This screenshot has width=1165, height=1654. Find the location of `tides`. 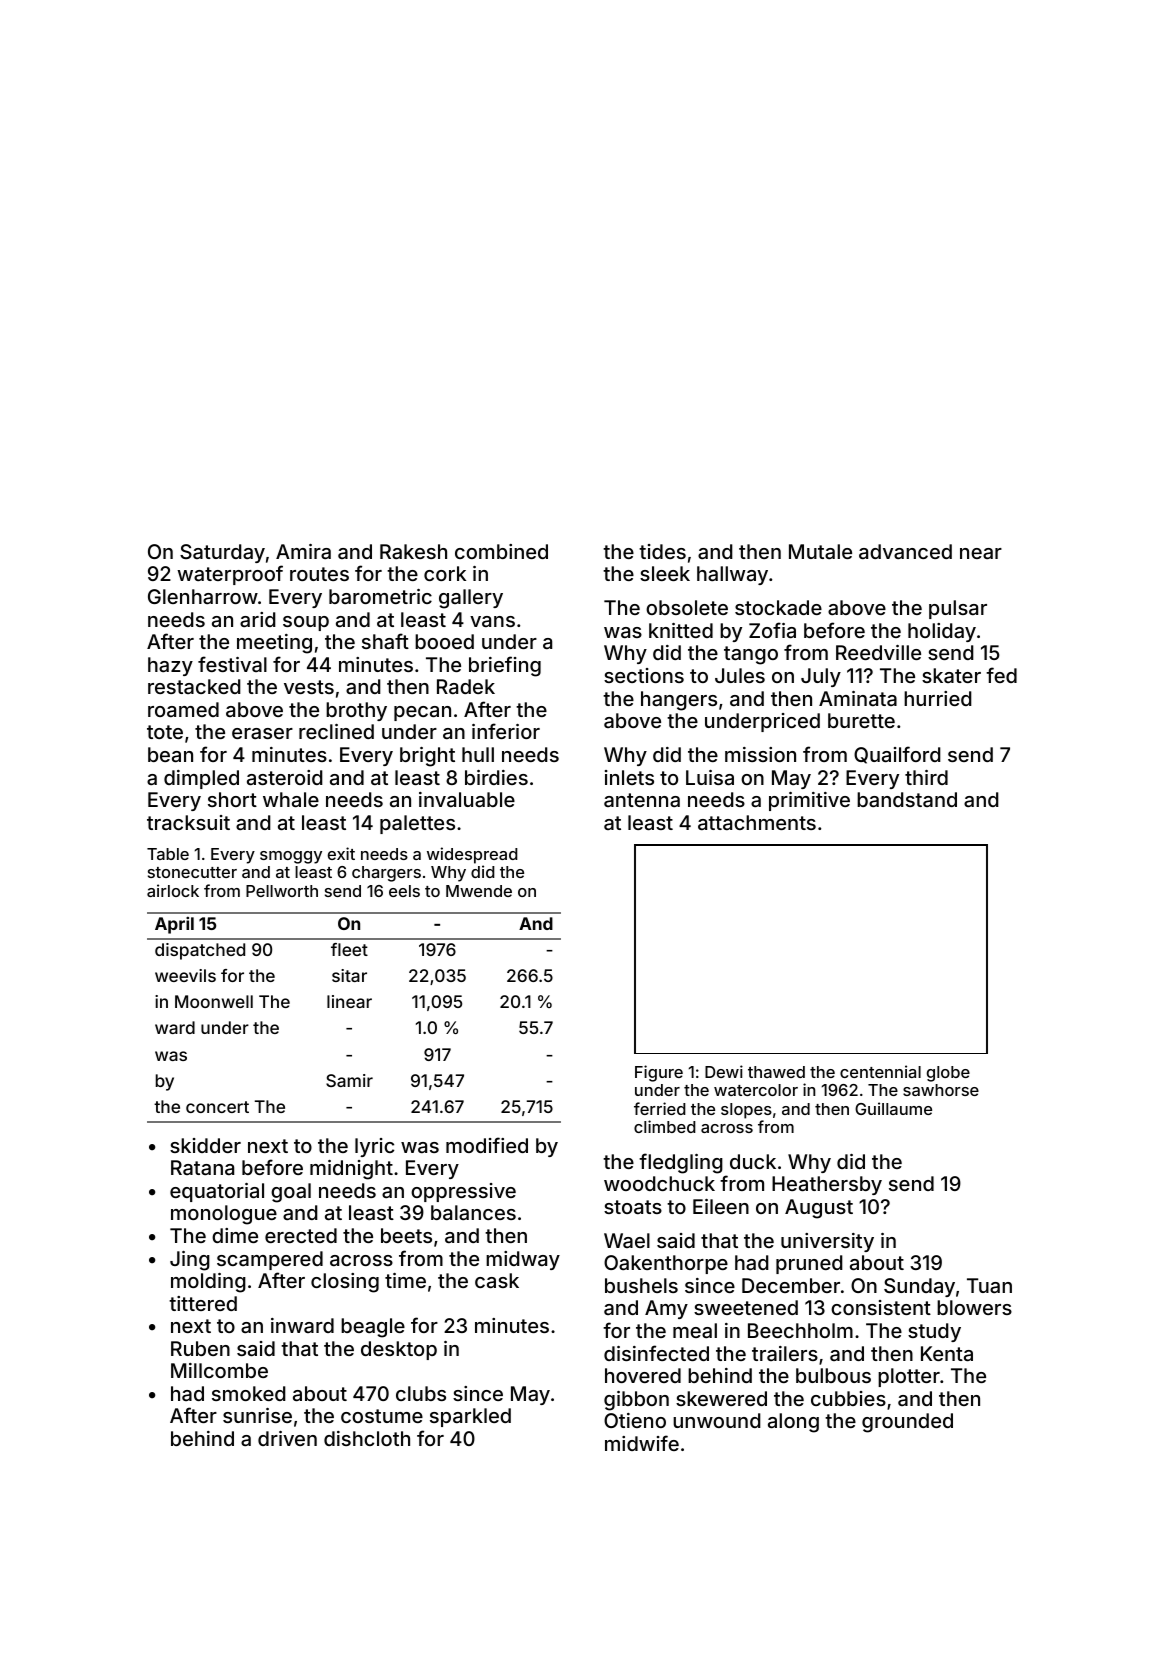

tides is located at coordinates (662, 551).
